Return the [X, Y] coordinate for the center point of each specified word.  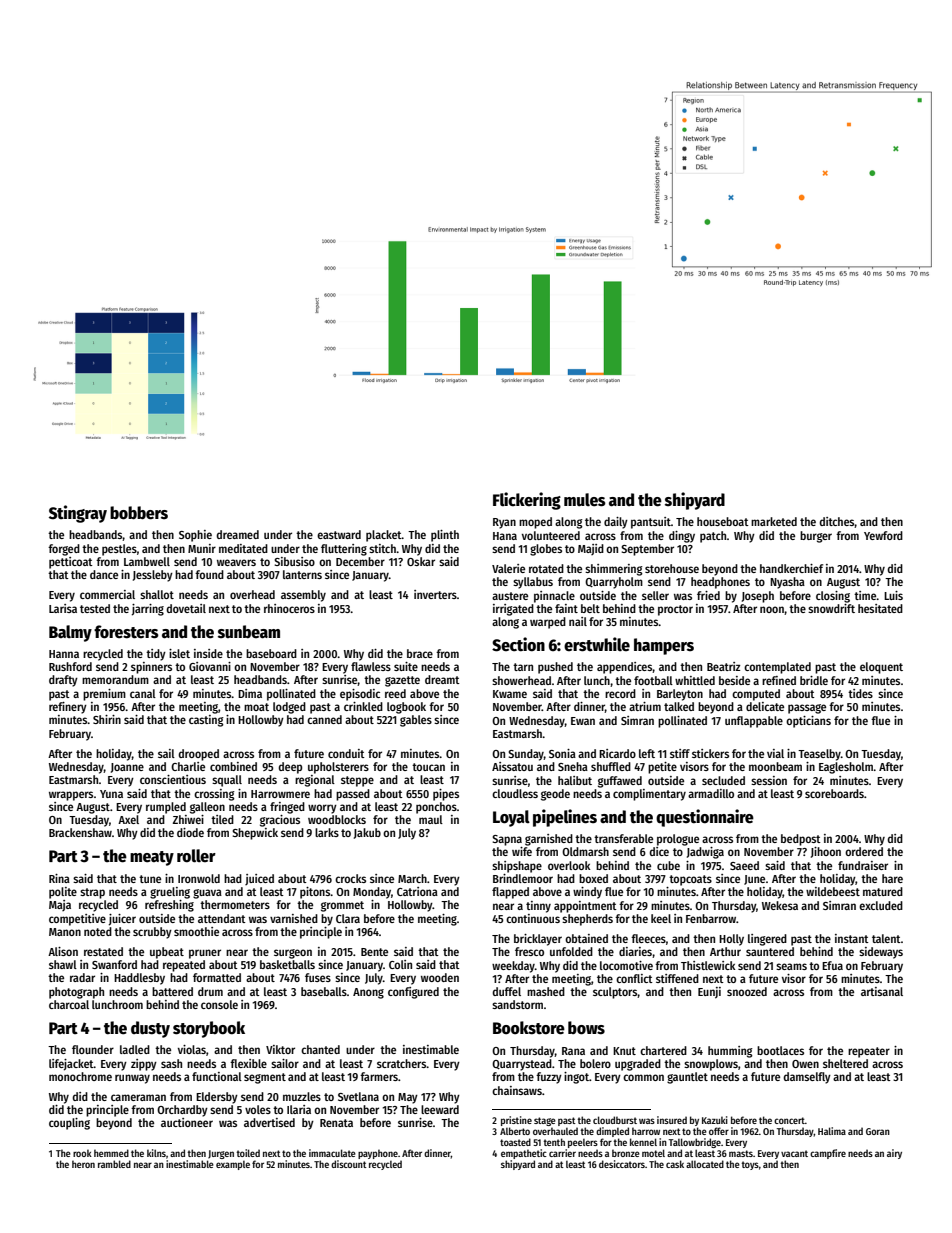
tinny [538, 907]
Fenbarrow [711, 918]
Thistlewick [708, 965]
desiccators [622, 1164]
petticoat [71, 563]
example [233, 1165]
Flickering [527, 501]
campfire [828, 1154]
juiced [259, 879]
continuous [533, 918]
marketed [774, 521]
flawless [371, 666]
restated [103, 951]
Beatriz [723, 666]
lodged [289, 708]
